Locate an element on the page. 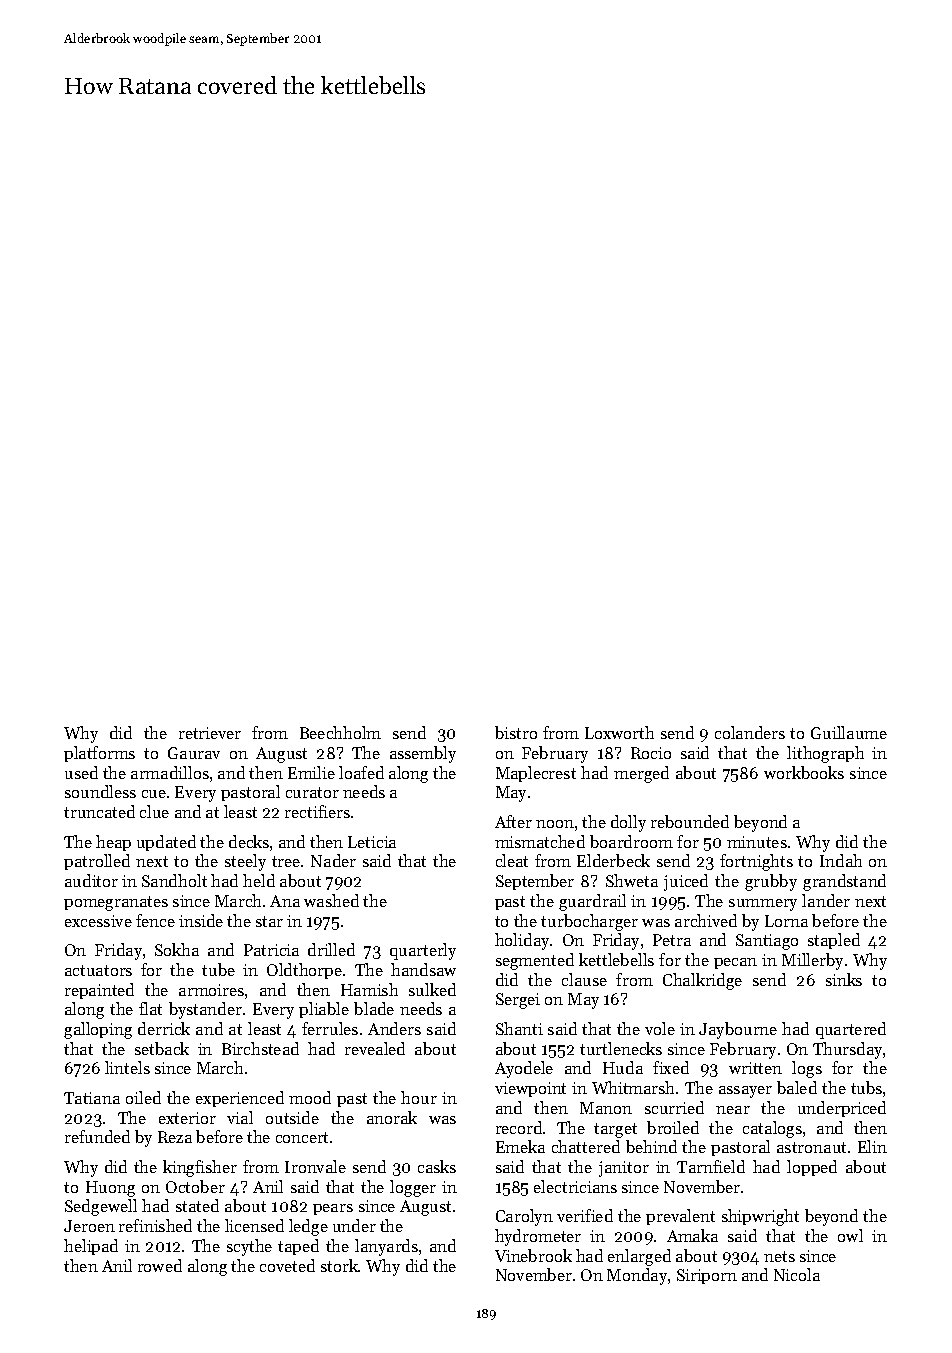 The width and height of the page is (952, 1353). lithograph is located at coordinates (825, 754).
